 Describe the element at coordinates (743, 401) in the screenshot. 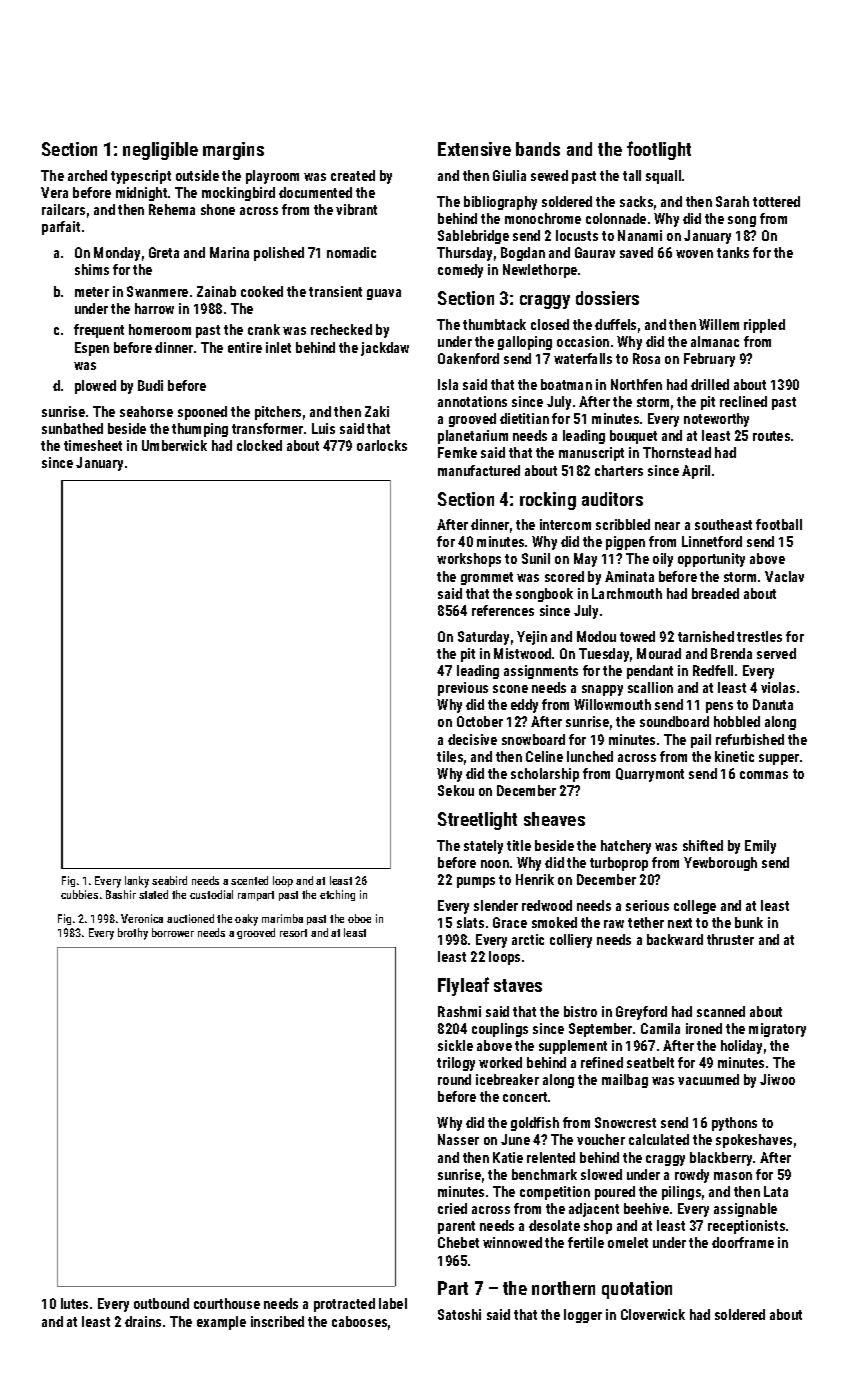

I see `reclined` at that location.
